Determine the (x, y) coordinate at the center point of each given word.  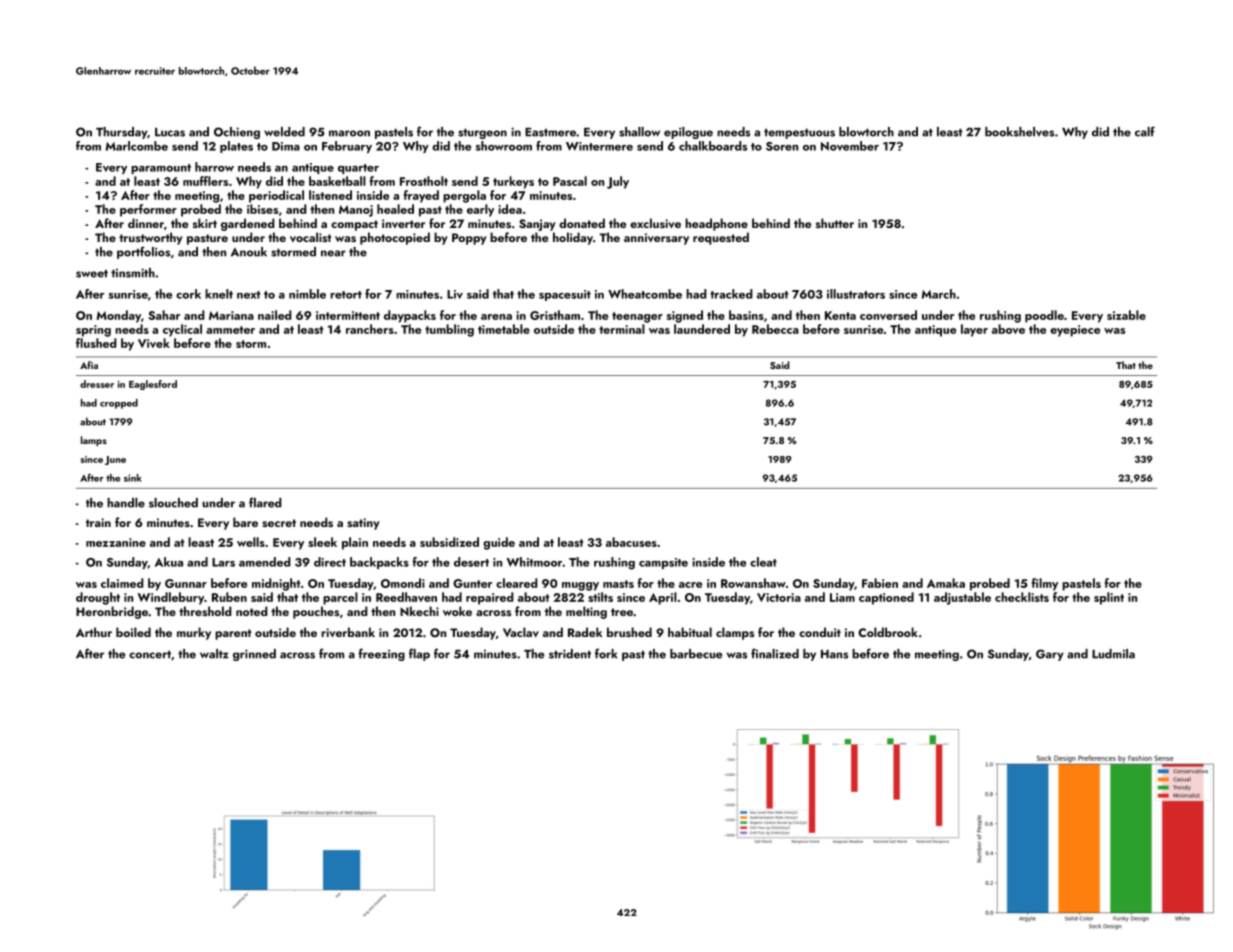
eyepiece (1075, 331)
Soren (782, 146)
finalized (775, 653)
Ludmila (1113, 654)
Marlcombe (137, 146)
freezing (381, 654)
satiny (363, 524)
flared (265, 502)
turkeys (513, 182)
